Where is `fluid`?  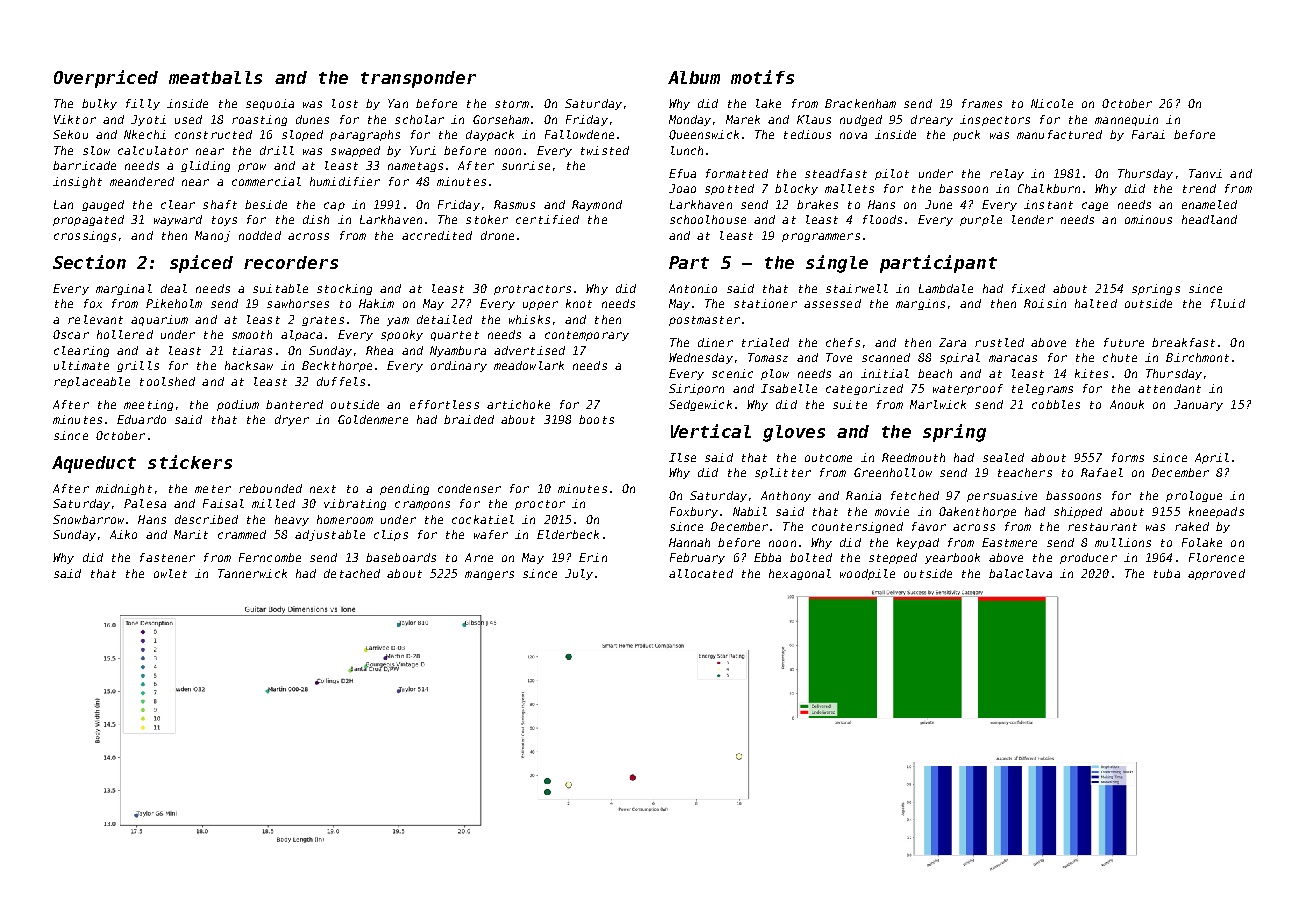
fluid is located at coordinates (1228, 303).
